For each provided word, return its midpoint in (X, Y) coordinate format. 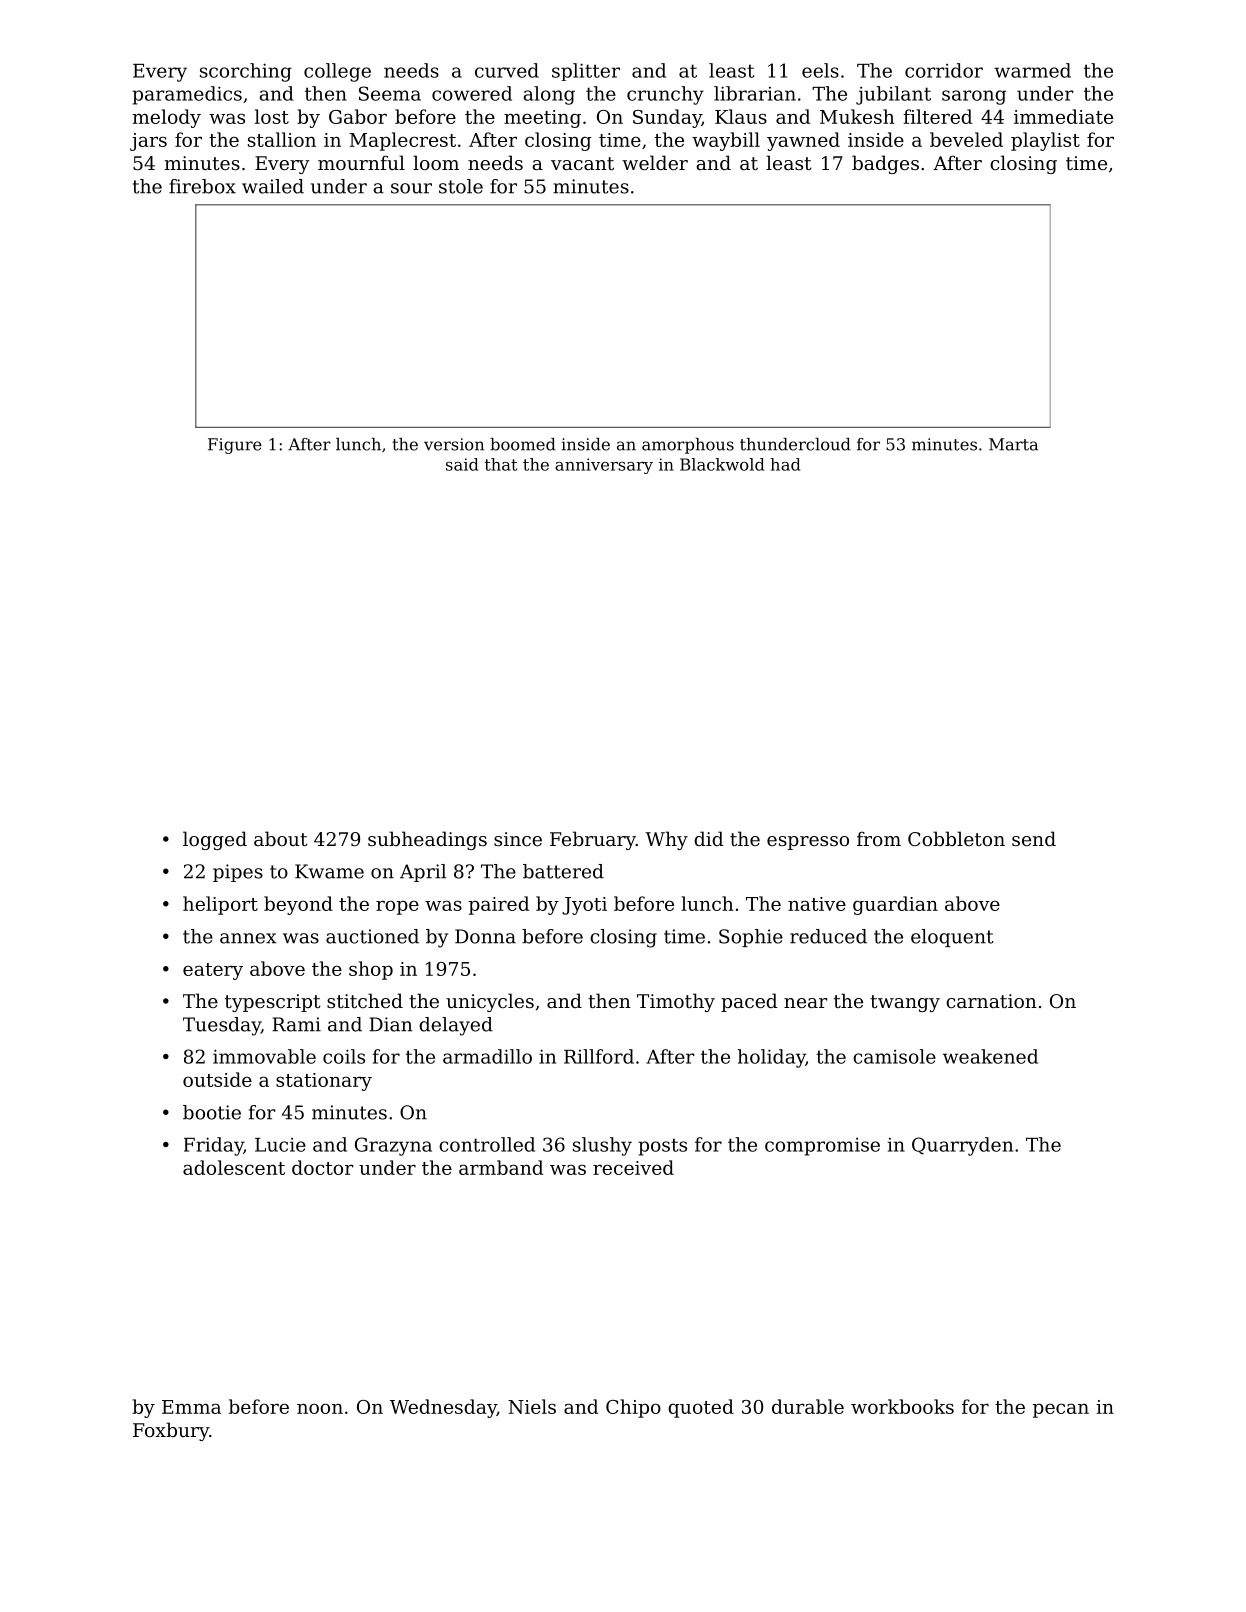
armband (501, 1167)
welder (655, 162)
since (518, 839)
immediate (1063, 116)
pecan (1061, 1410)
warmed (1032, 70)
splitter (586, 72)
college (337, 72)
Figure (235, 446)
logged (215, 840)
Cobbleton (956, 838)
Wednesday (443, 1408)
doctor (323, 1167)
